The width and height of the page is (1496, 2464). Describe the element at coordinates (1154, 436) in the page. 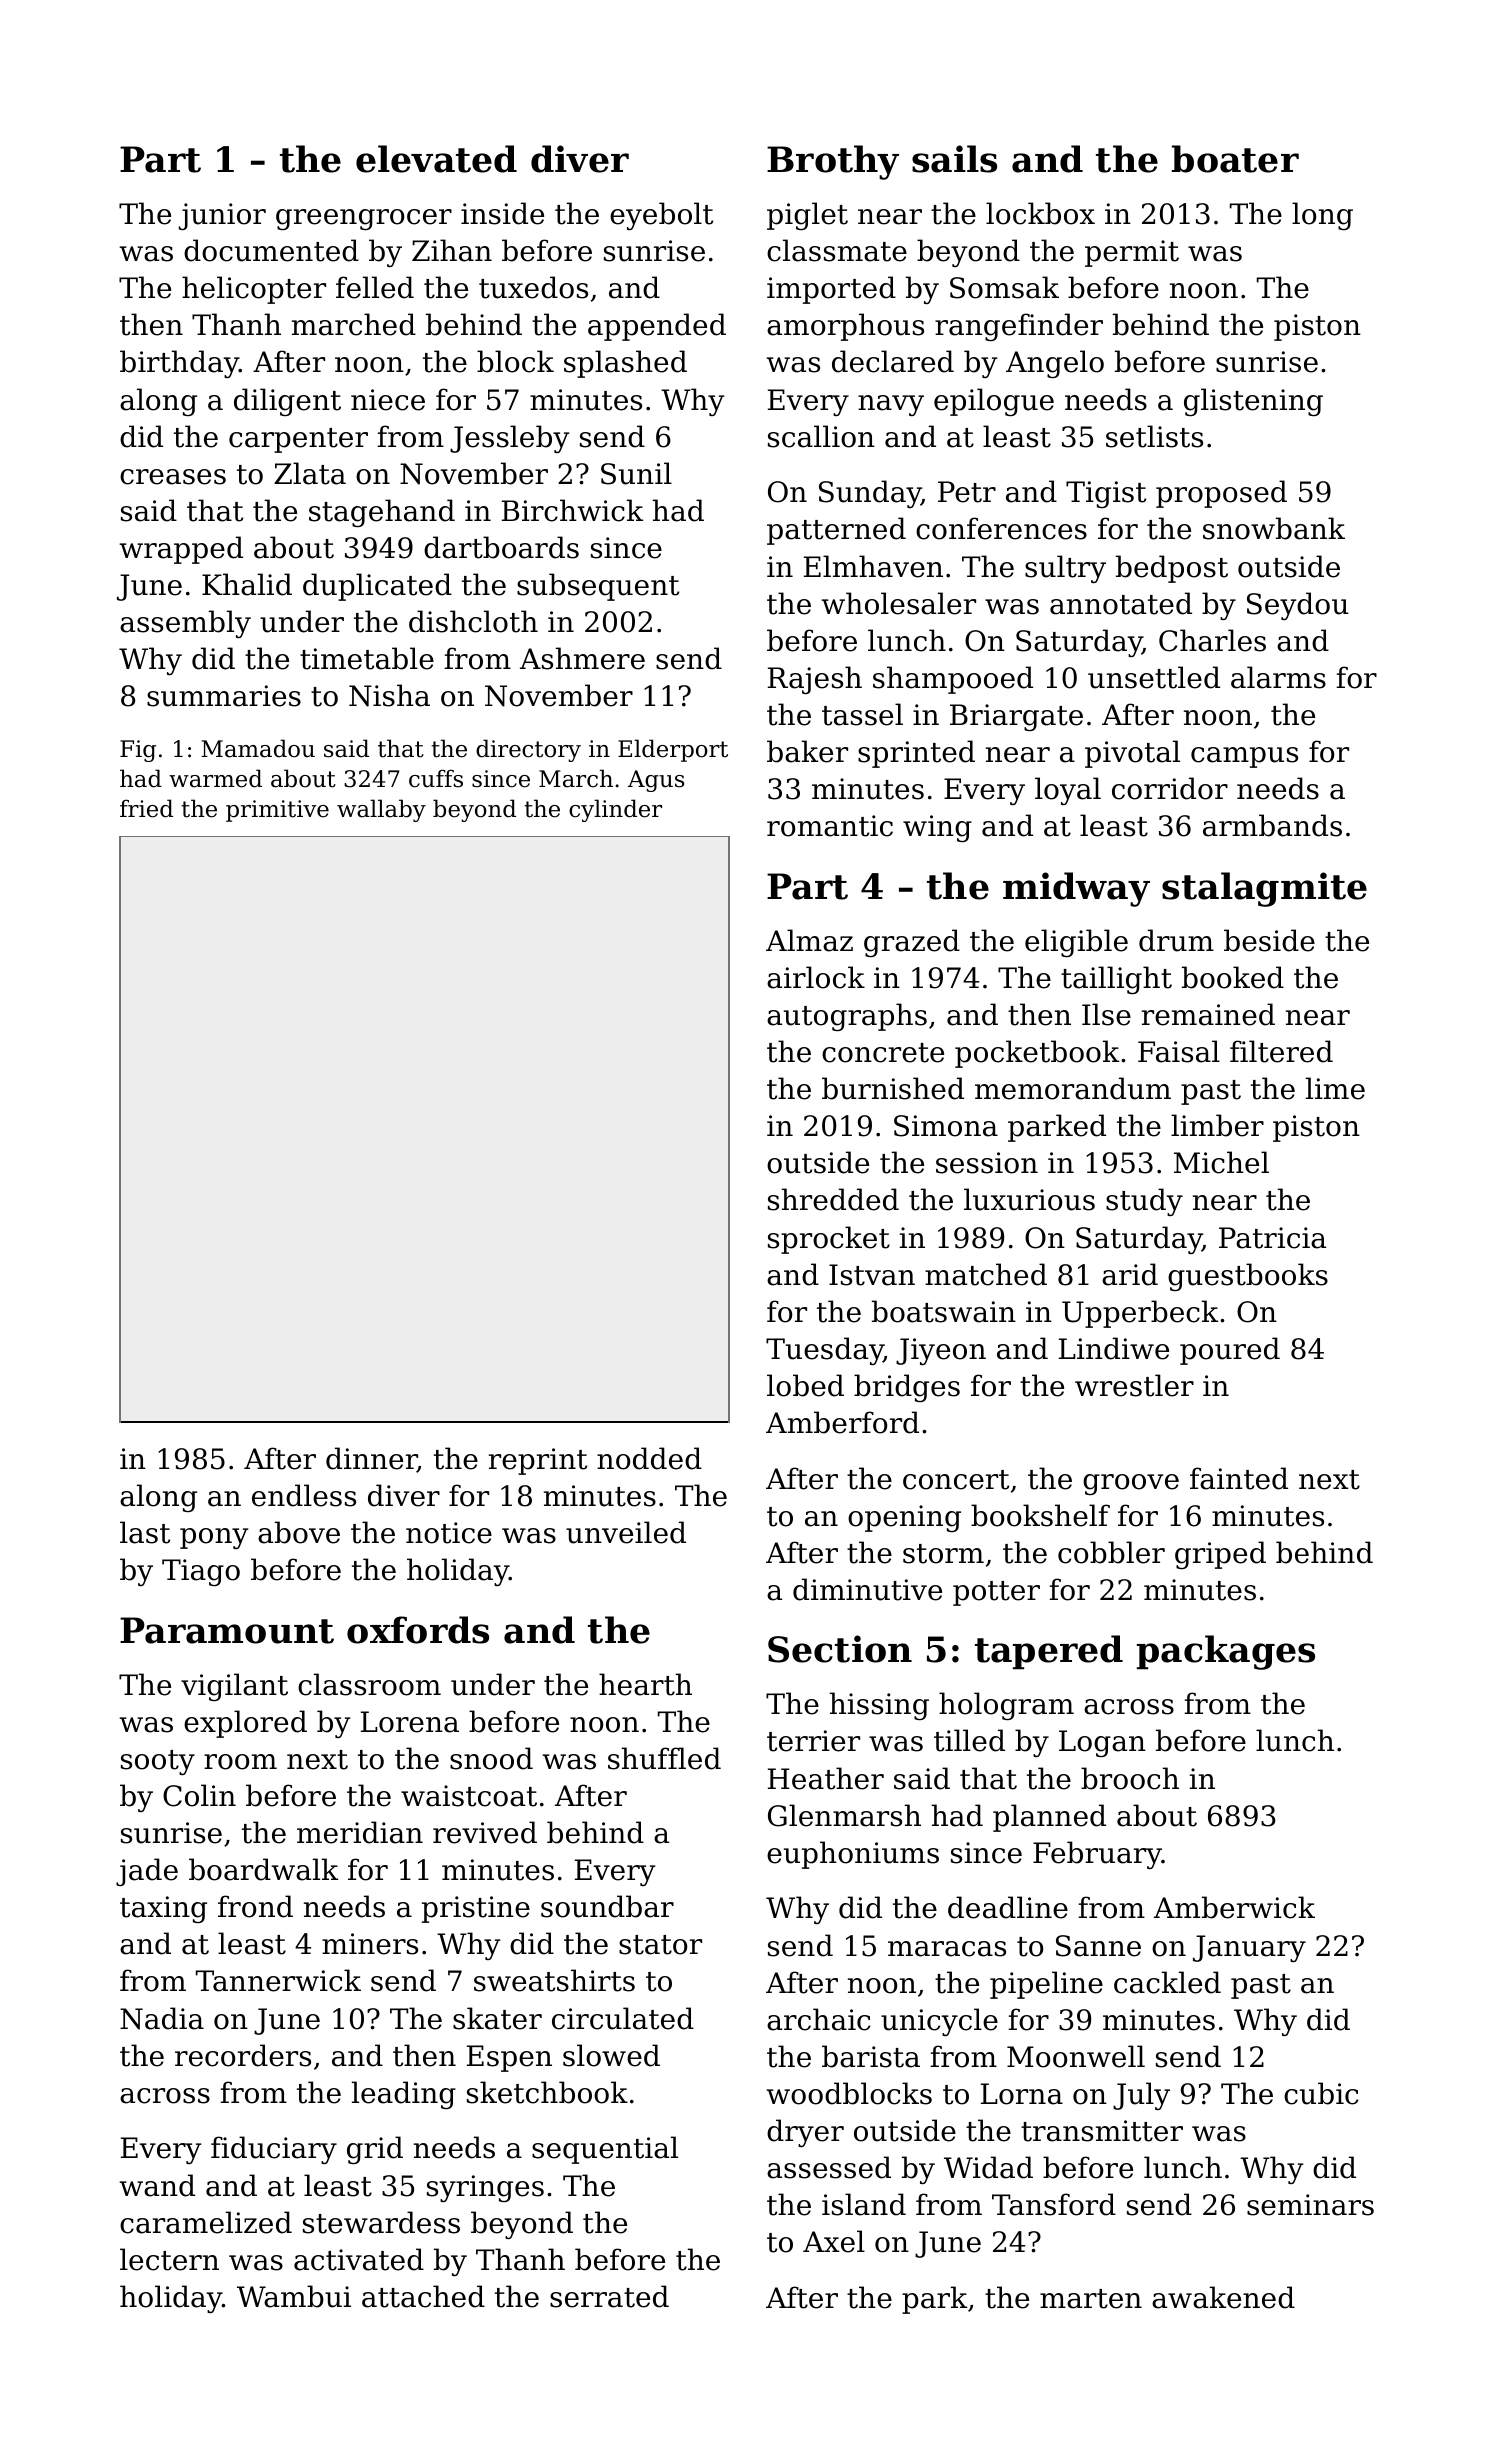

I see `setlists` at that location.
